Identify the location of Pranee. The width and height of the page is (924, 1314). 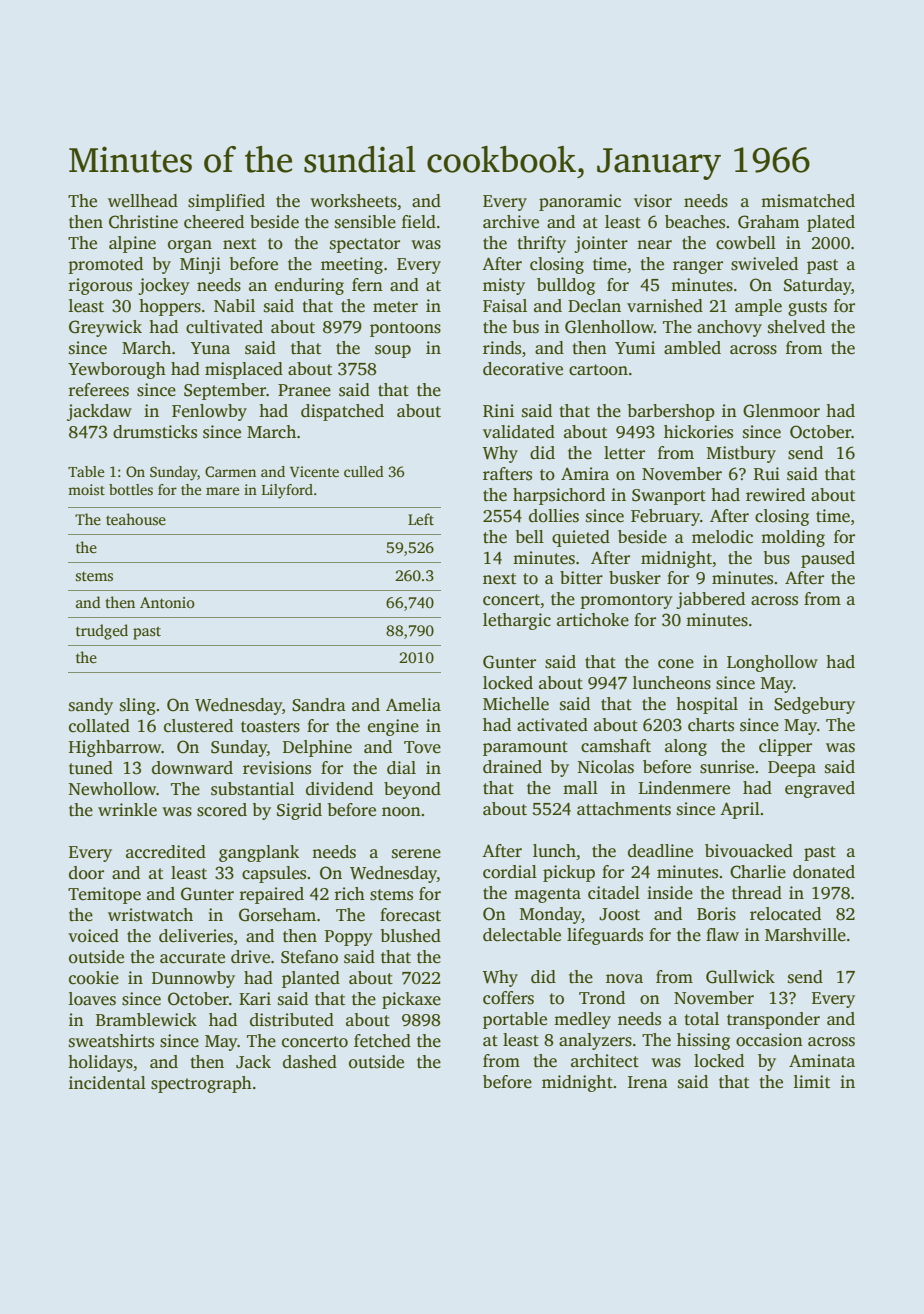
(304, 390).
